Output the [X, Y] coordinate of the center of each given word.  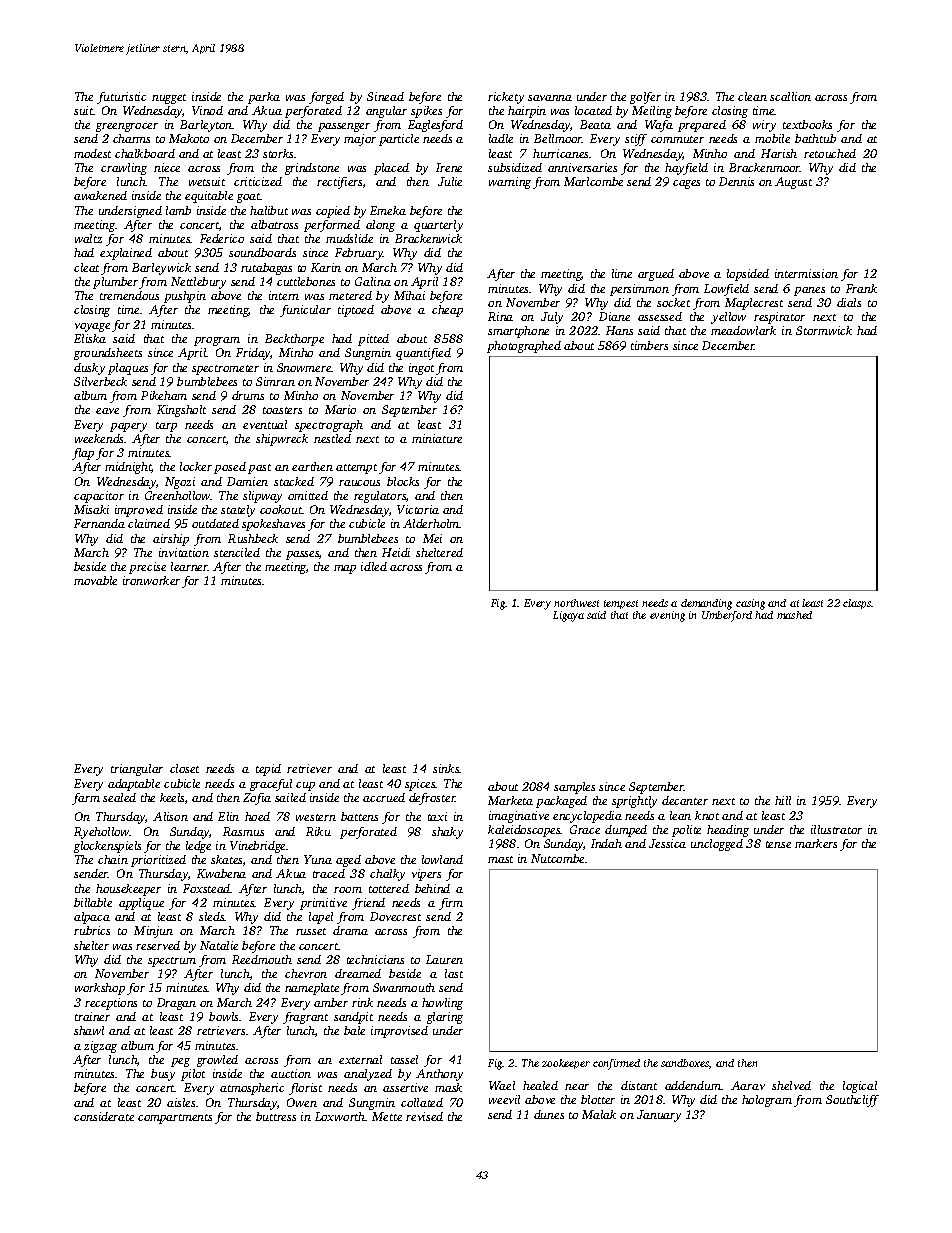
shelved [791, 1085]
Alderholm [431, 523]
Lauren [444, 959]
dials [849, 302]
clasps [857, 604]
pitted [373, 340]
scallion [790, 96]
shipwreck [282, 440]
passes [302, 555]
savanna [550, 98]
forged [326, 98]
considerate [104, 1116]
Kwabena [221, 873]
